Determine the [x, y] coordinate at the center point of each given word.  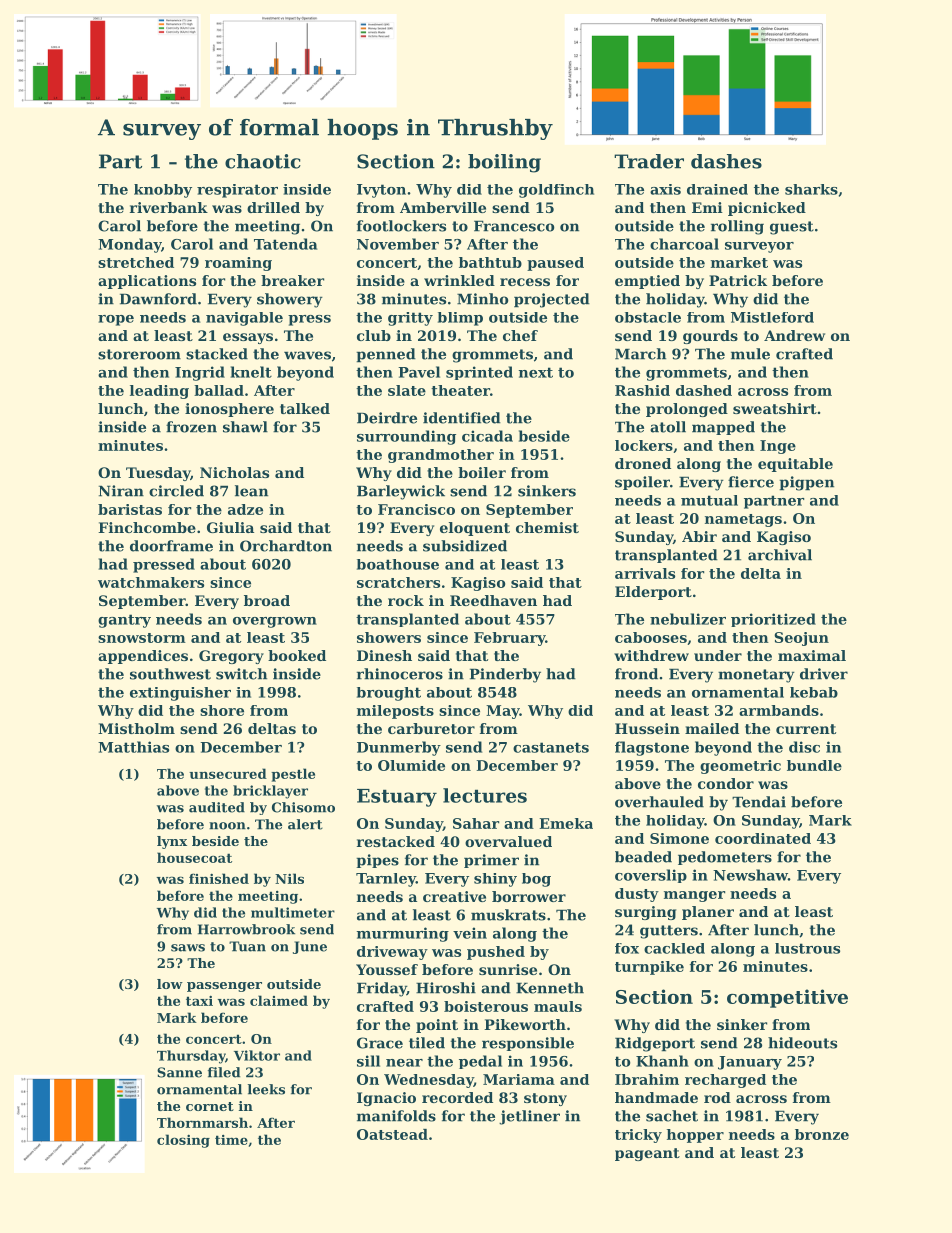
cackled [674, 948]
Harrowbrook [246, 929]
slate [407, 390]
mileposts [395, 712]
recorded [457, 1097]
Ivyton [381, 191]
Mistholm [136, 728]
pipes [377, 861]
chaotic [263, 161]
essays [248, 338]
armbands [779, 710]
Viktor [257, 1055]
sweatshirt [775, 408]
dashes [726, 161]
